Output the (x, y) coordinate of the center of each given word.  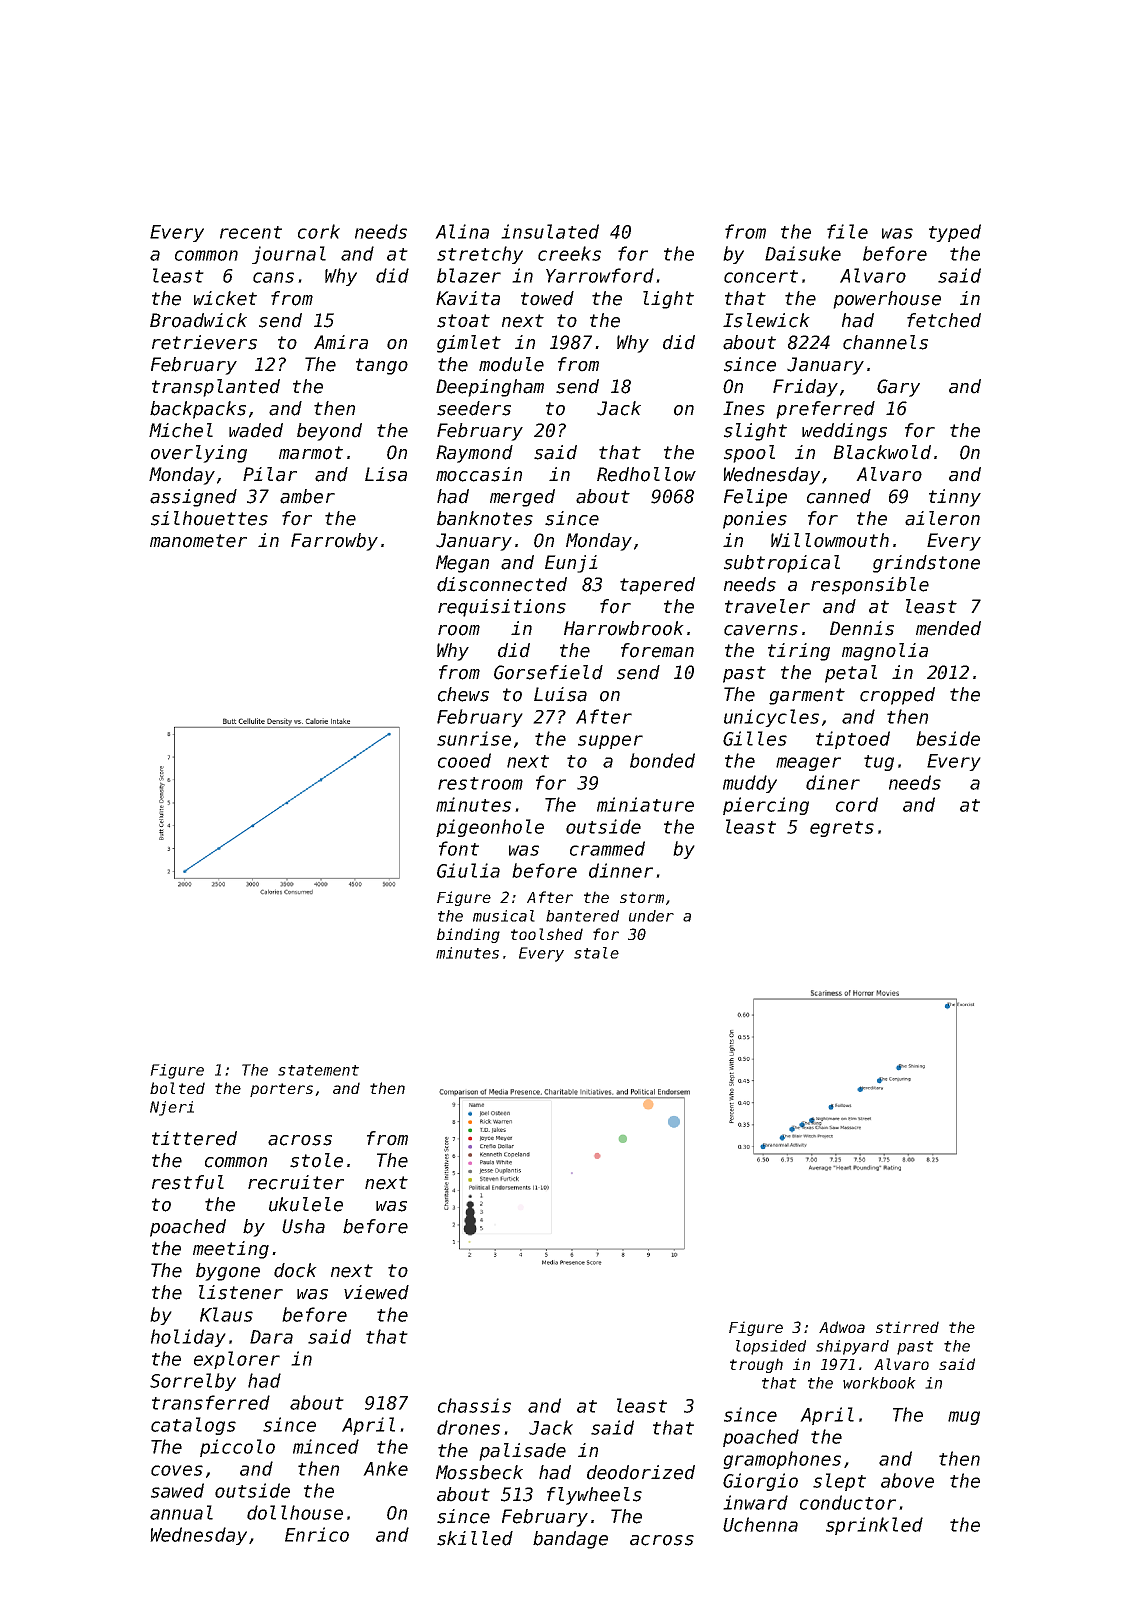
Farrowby (334, 542)
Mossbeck (479, 1472)
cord (857, 804)
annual (181, 1512)
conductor (848, 1502)
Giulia (468, 870)
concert (761, 276)
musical (504, 916)
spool (749, 454)
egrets (842, 829)
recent (251, 232)
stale (596, 953)
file (847, 231)
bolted (177, 1088)
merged (522, 498)
